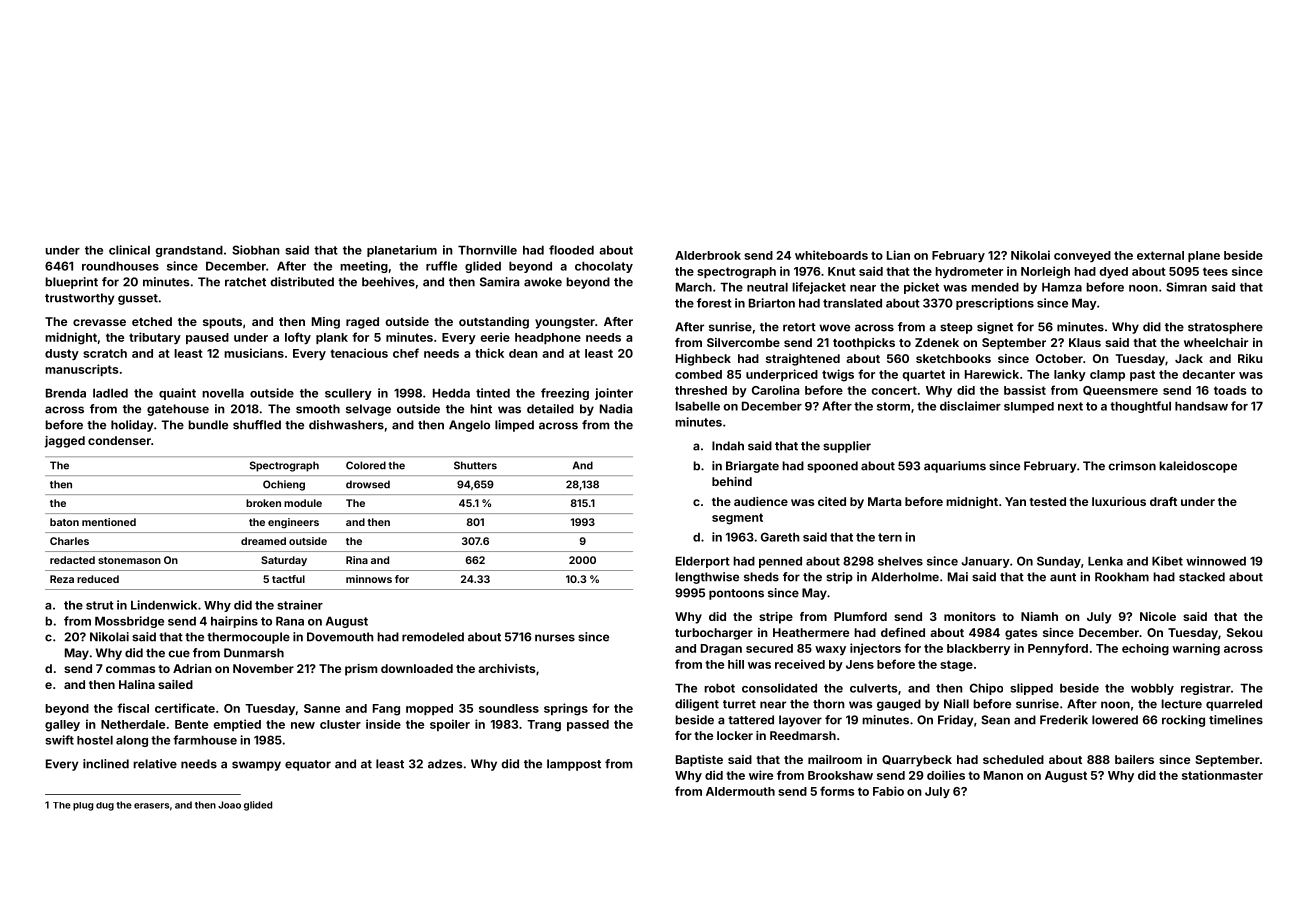  Describe the element at coordinates (229, 805) in the screenshot. I see `Joao` at that location.
